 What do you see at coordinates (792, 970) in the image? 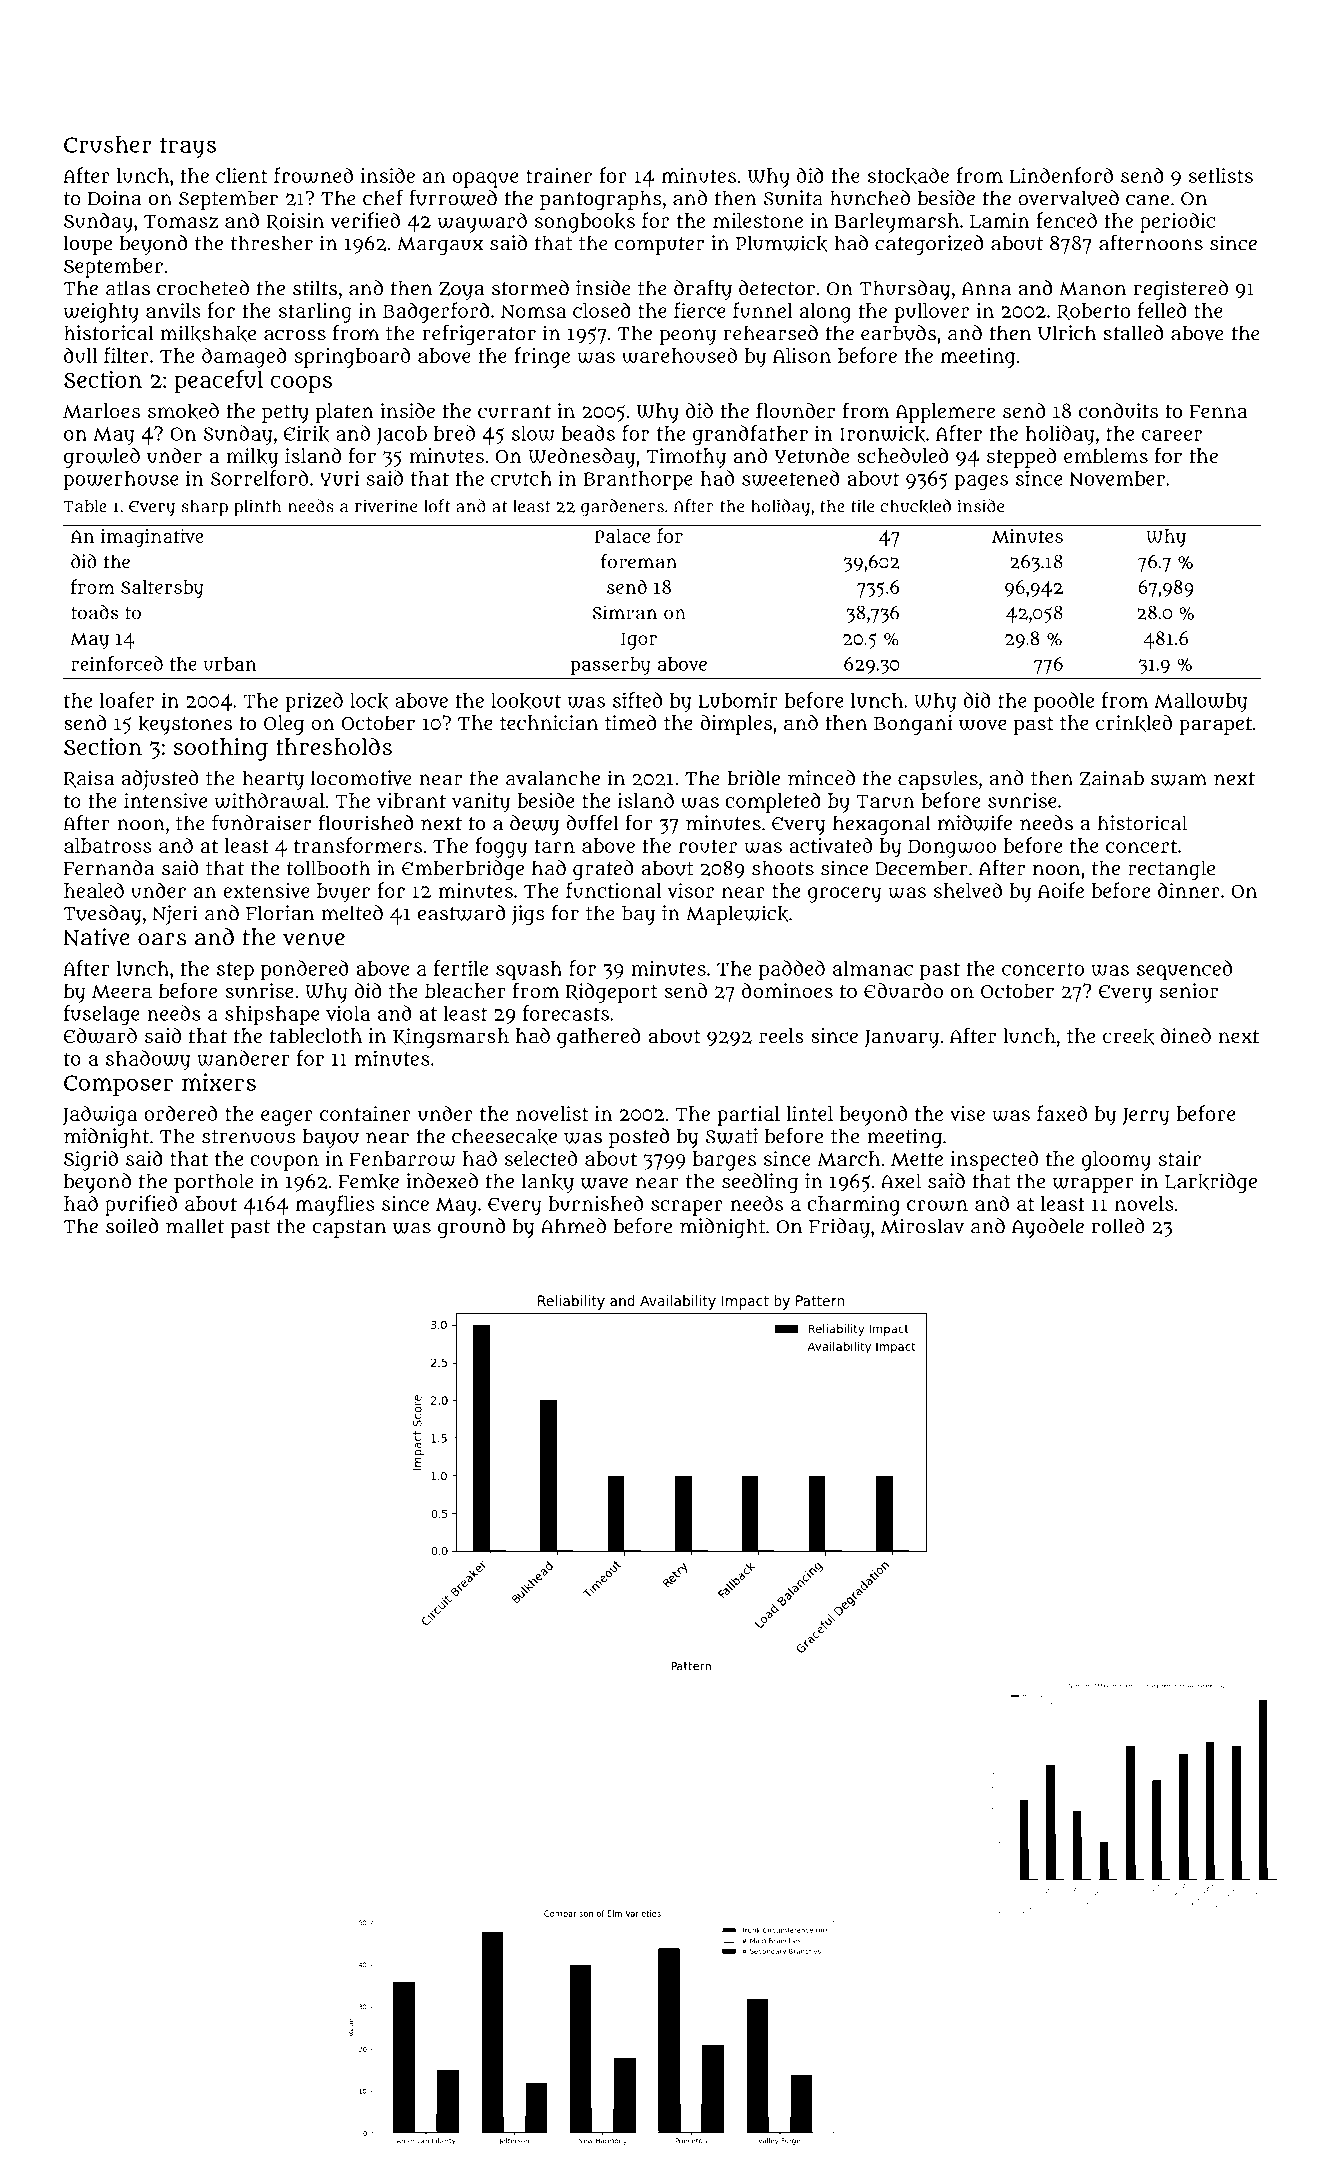
I see `padded` at bounding box center [792, 970].
